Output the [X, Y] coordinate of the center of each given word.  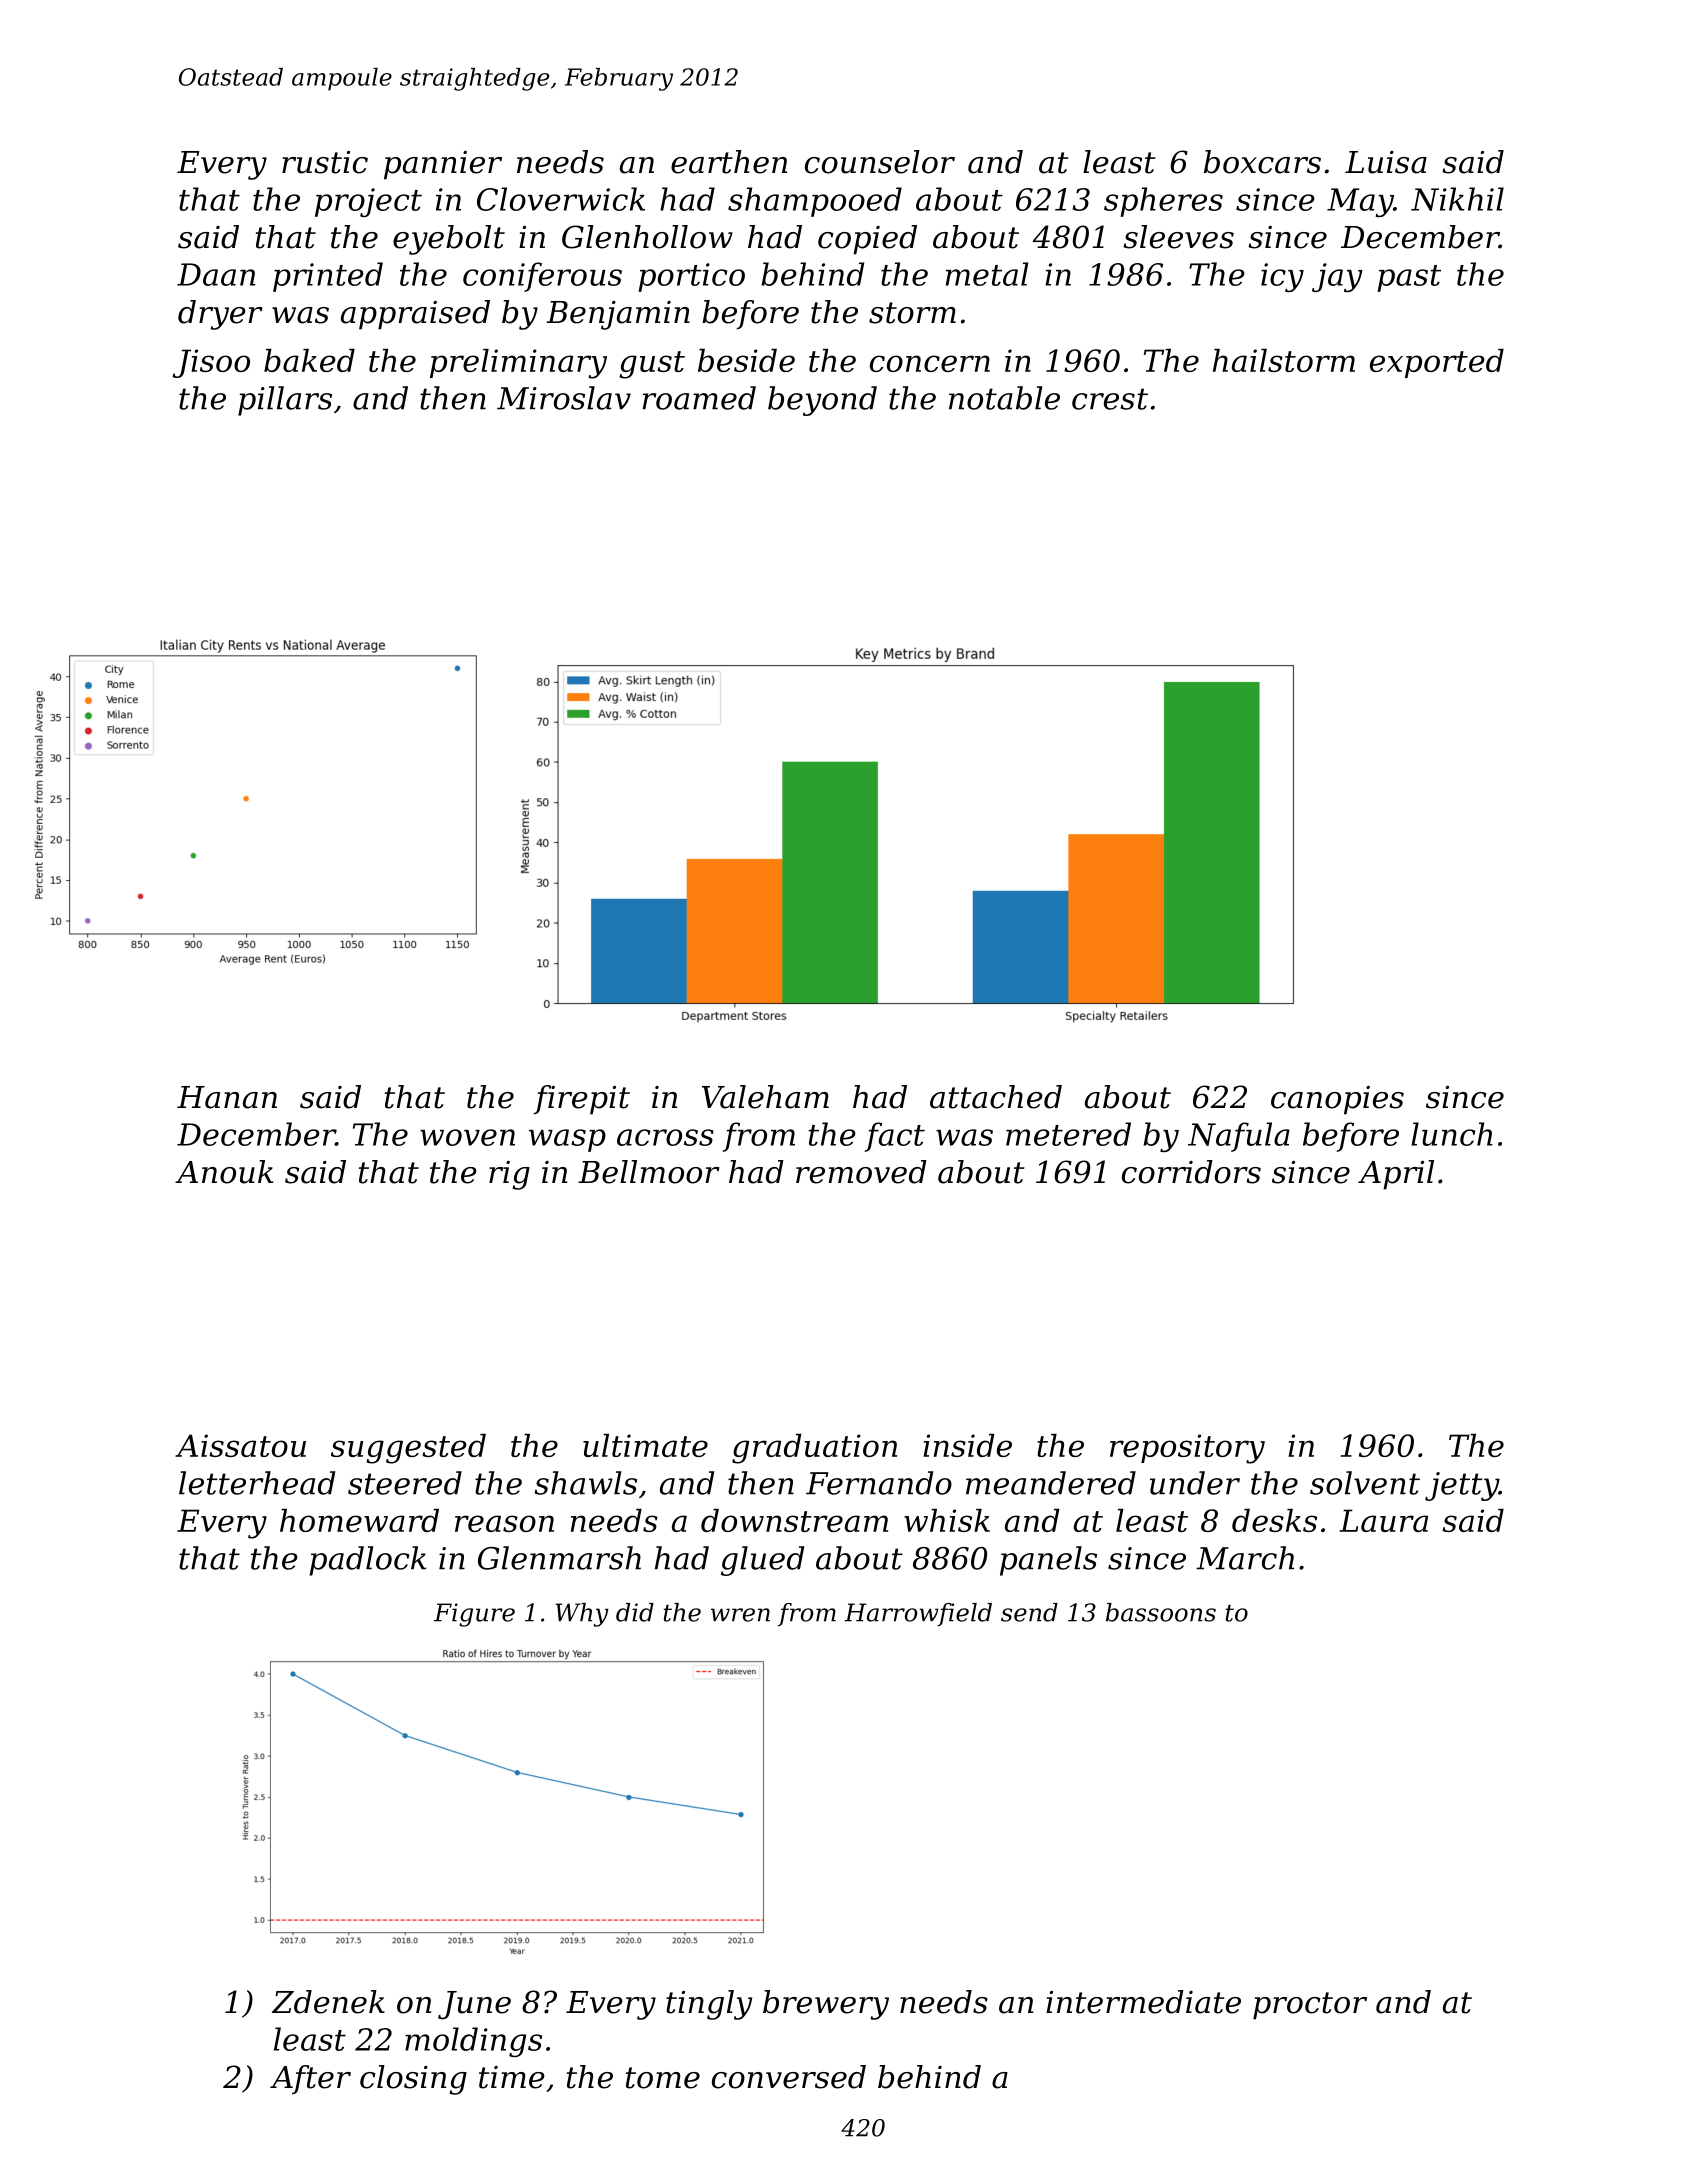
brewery [826, 2005]
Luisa [1386, 162]
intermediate [1143, 2002]
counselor [880, 162]
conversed [789, 2077]
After [310, 2080]
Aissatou [240, 1445]
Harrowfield [918, 1614]
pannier [443, 165]
